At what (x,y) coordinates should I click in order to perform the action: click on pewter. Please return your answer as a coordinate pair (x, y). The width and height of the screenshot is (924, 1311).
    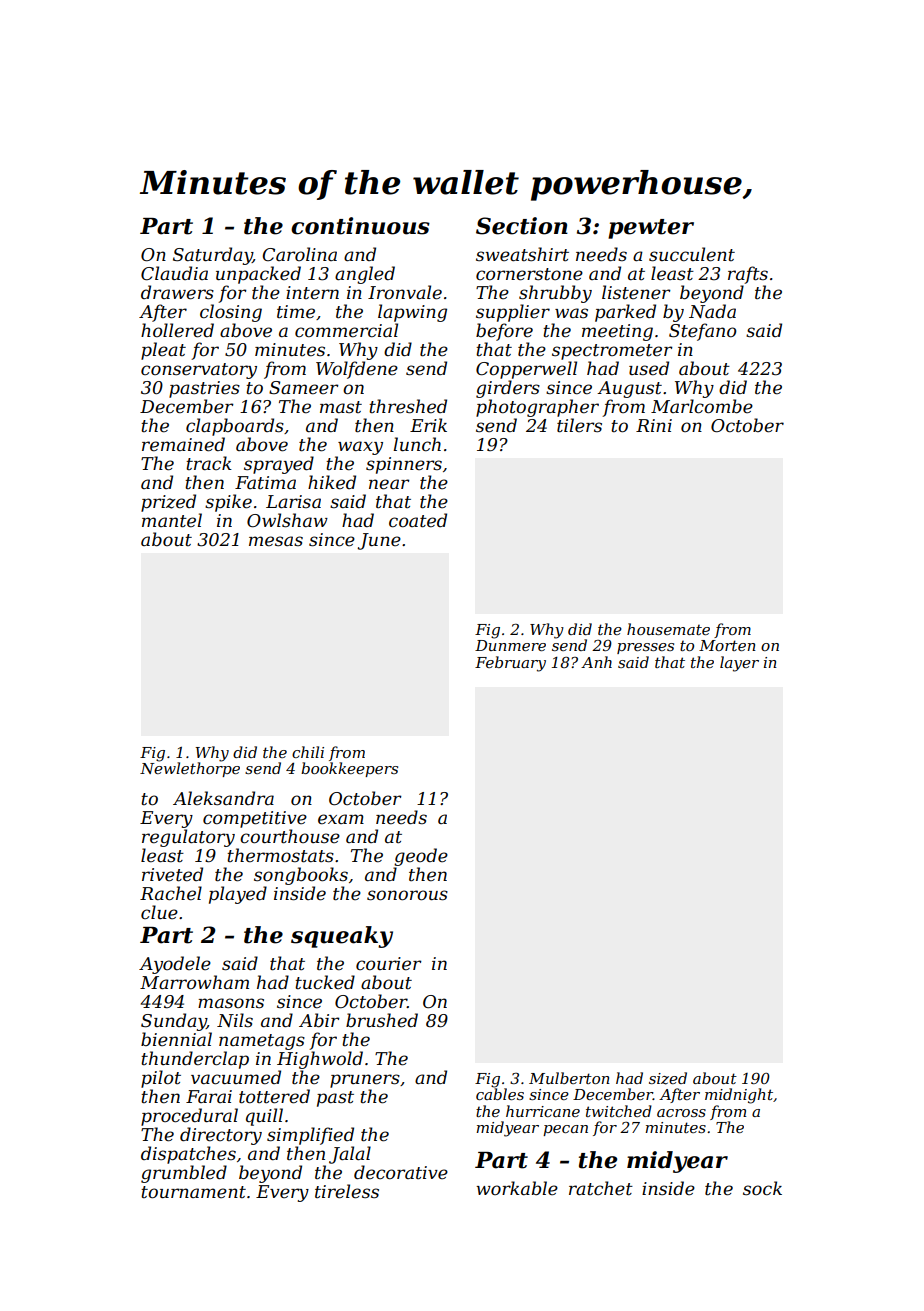
    Looking at the image, I should click on (651, 229).
